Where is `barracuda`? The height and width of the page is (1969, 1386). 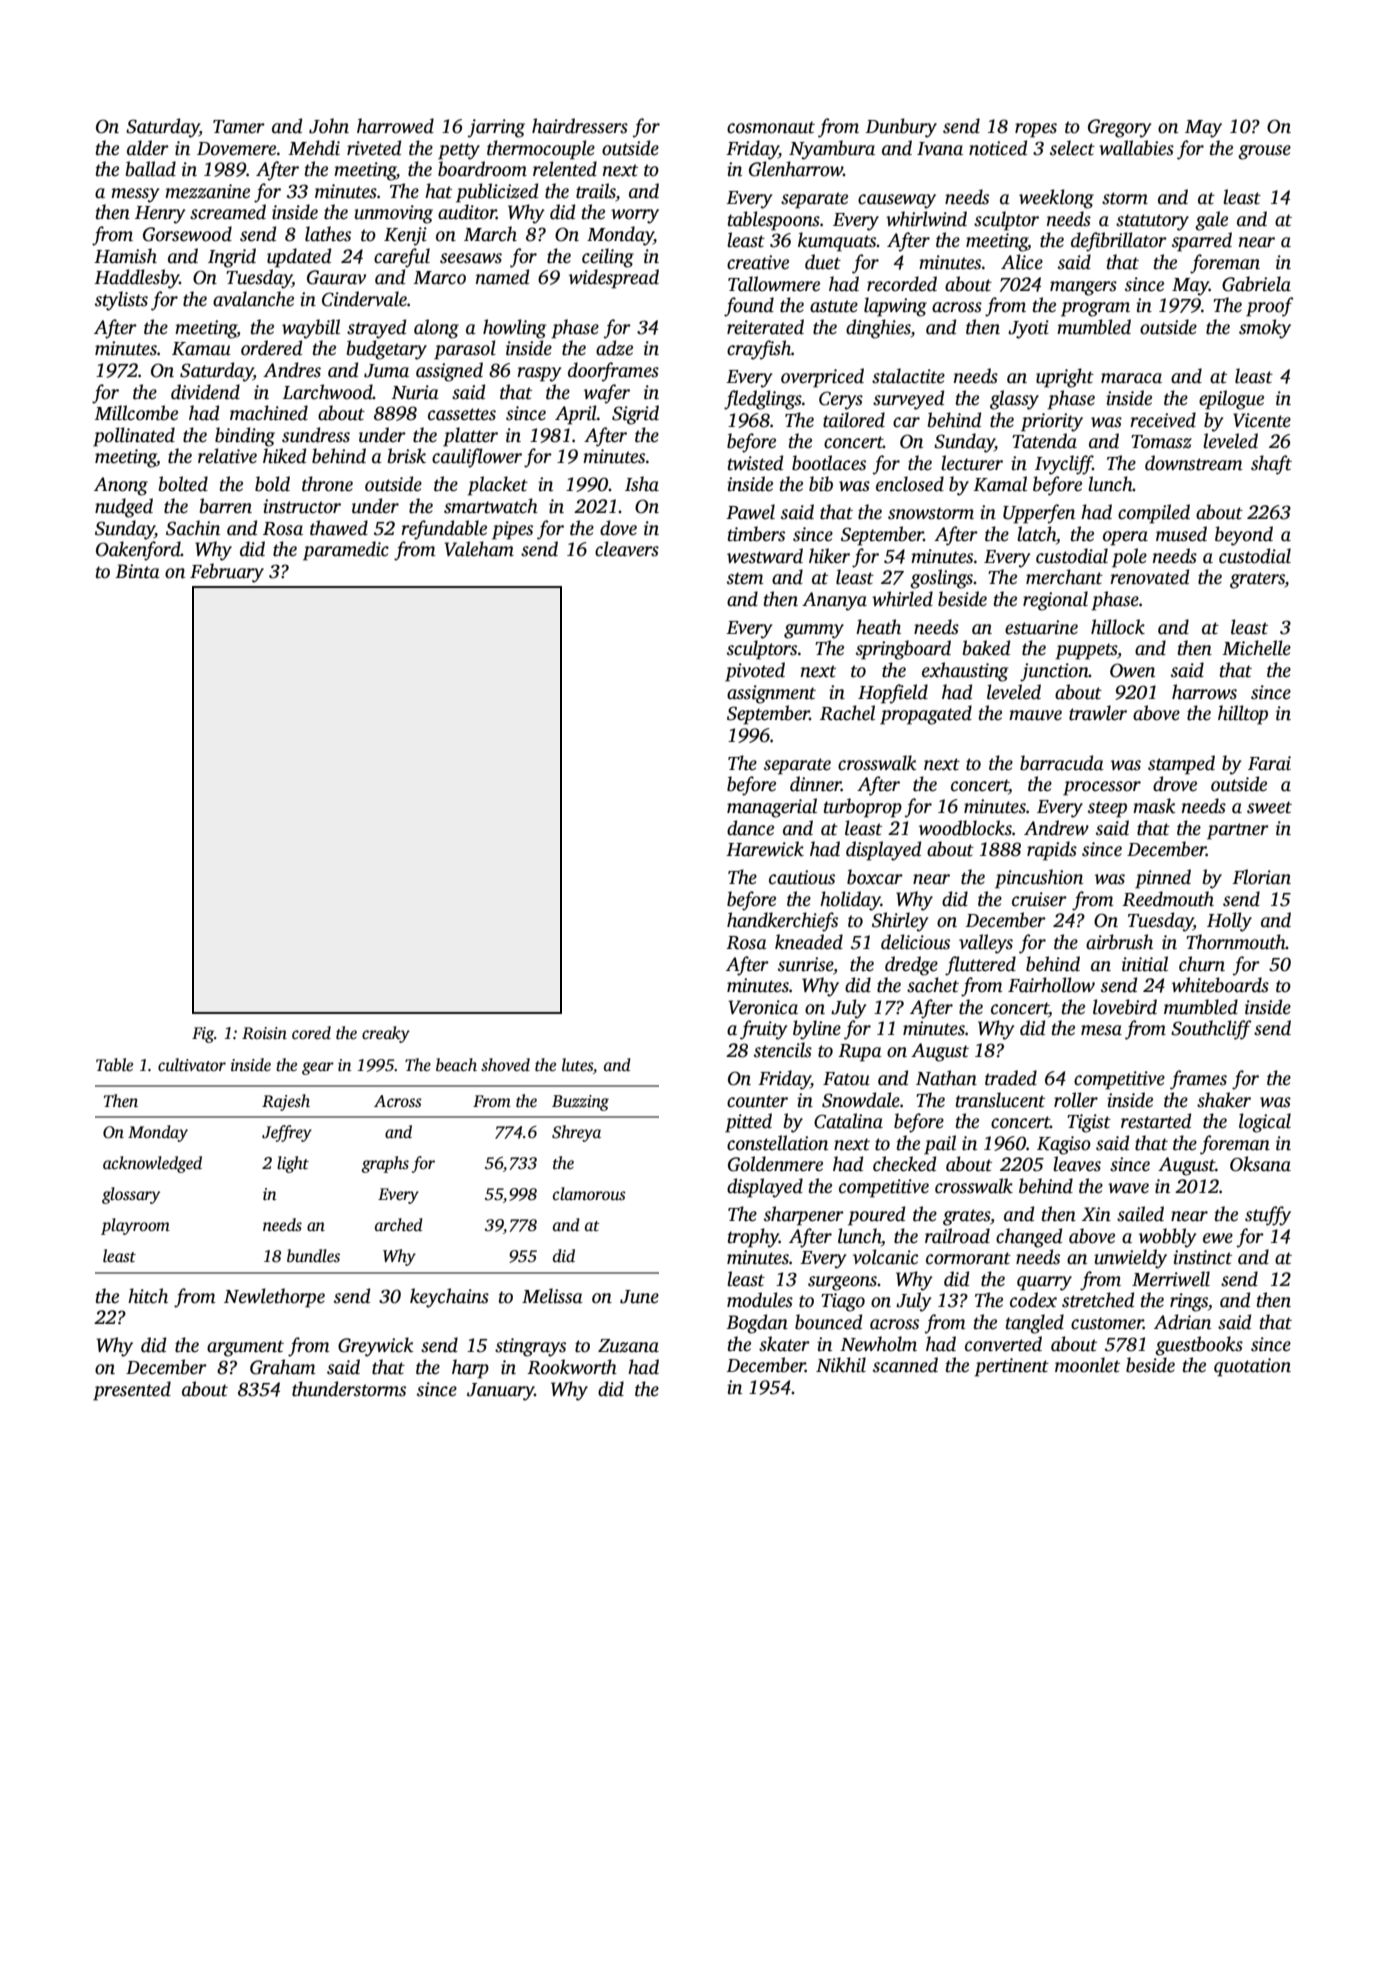
barracuda is located at coordinates (1062, 763).
